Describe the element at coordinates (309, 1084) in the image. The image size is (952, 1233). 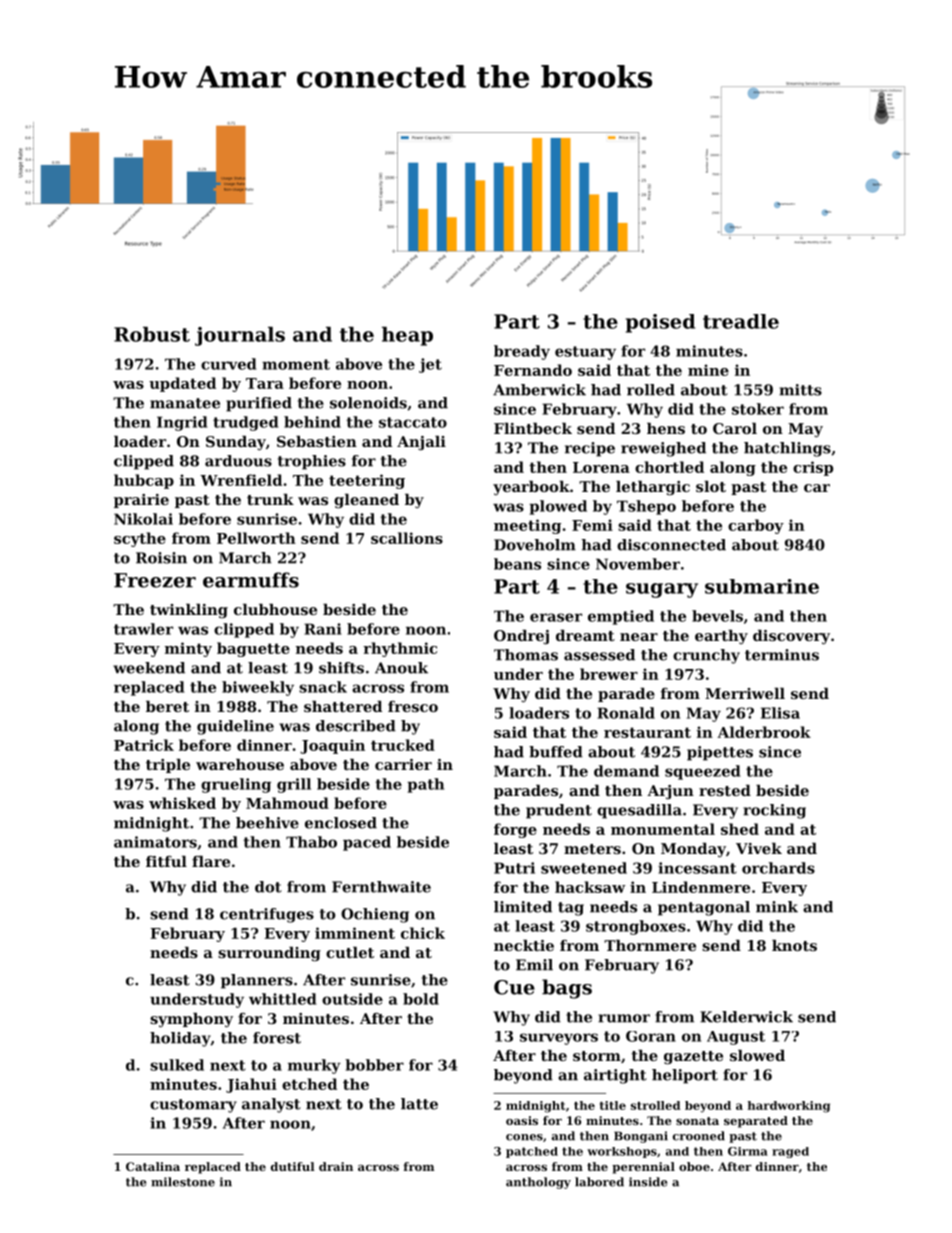
I see `etched` at that location.
